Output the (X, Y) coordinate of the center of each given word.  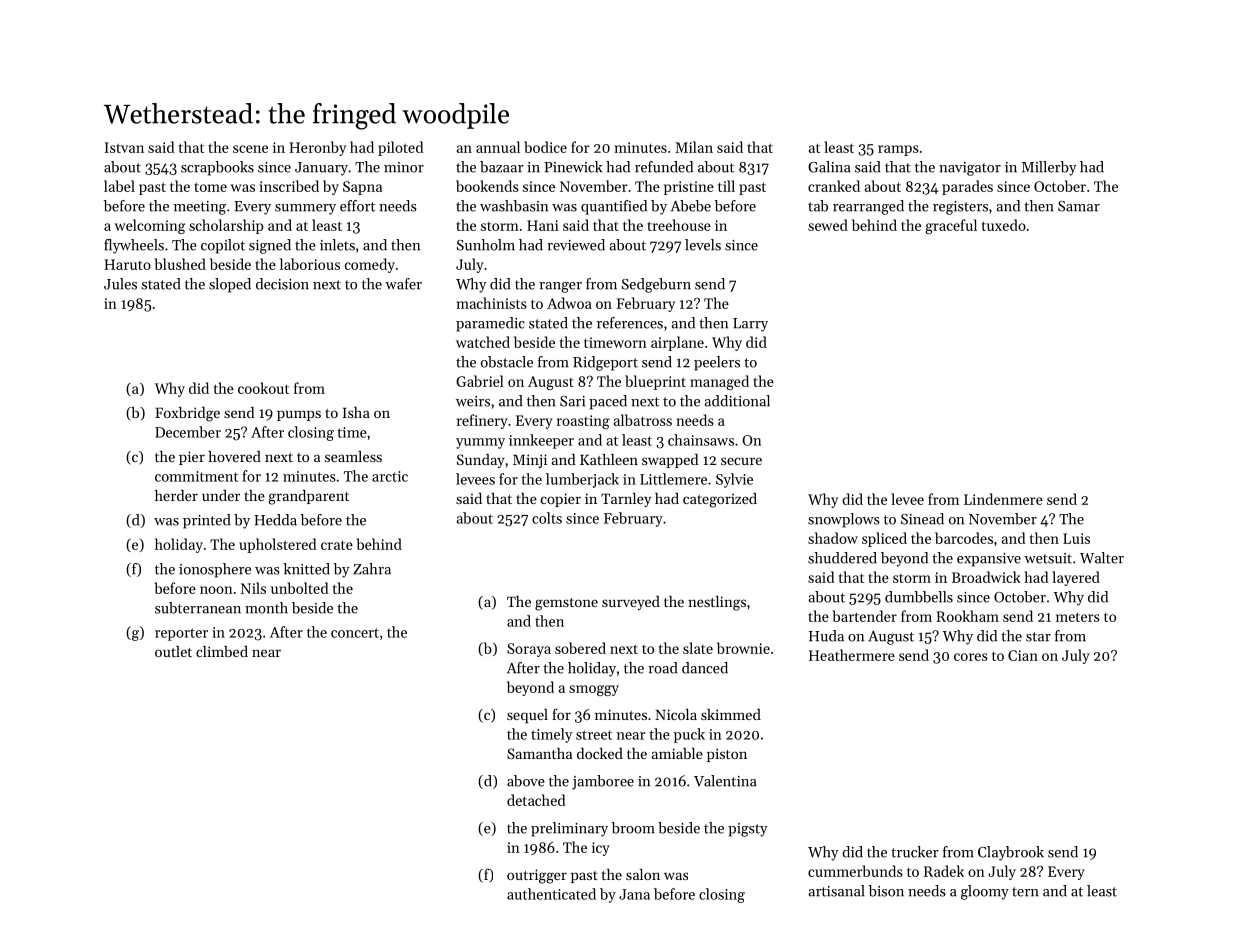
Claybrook (1011, 853)
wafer (403, 284)
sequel (527, 716)
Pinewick (573, 167)
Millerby (1049, 168)
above (526, 781)
